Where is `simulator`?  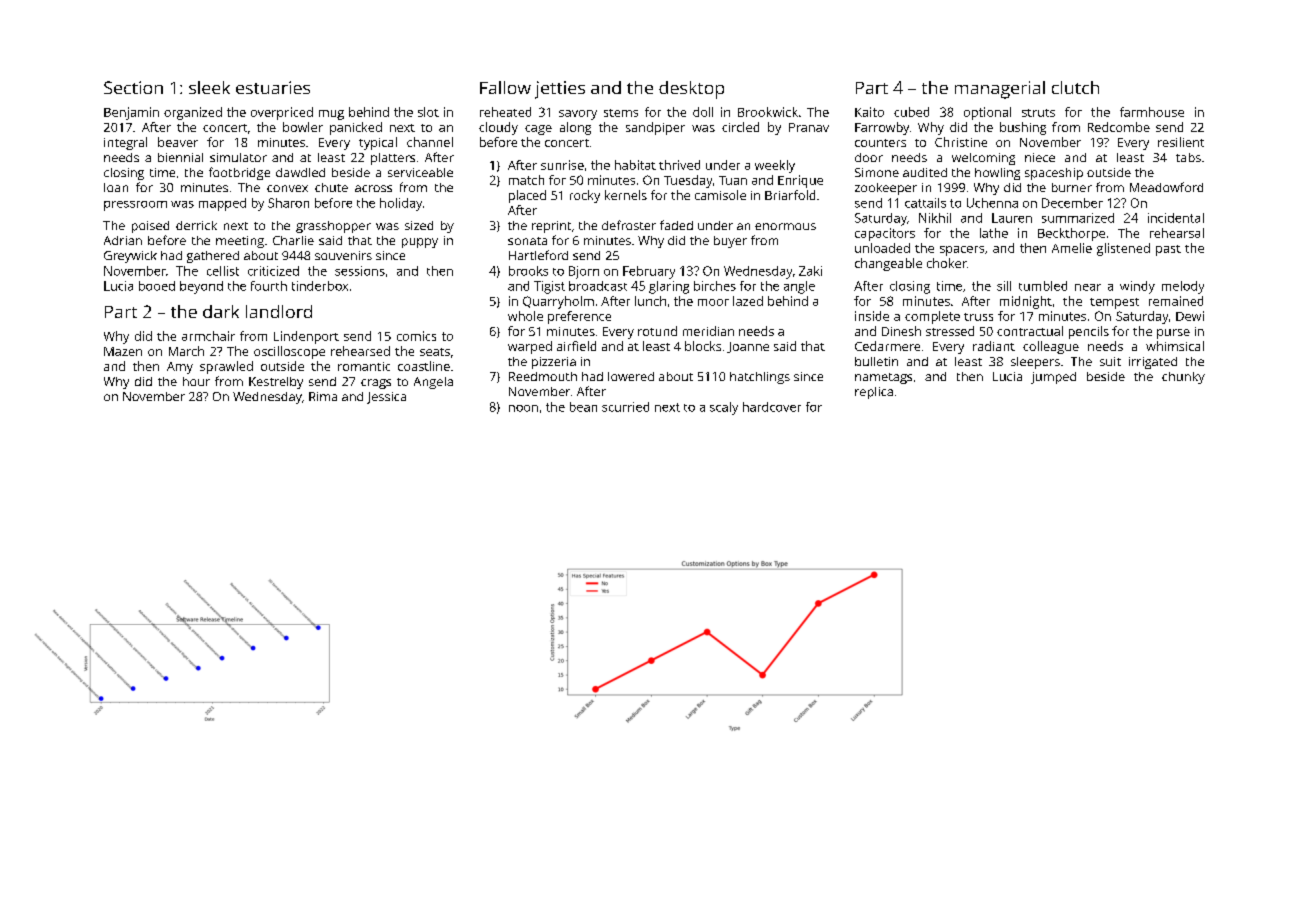 simulator is located at coordinates (238, 157).
